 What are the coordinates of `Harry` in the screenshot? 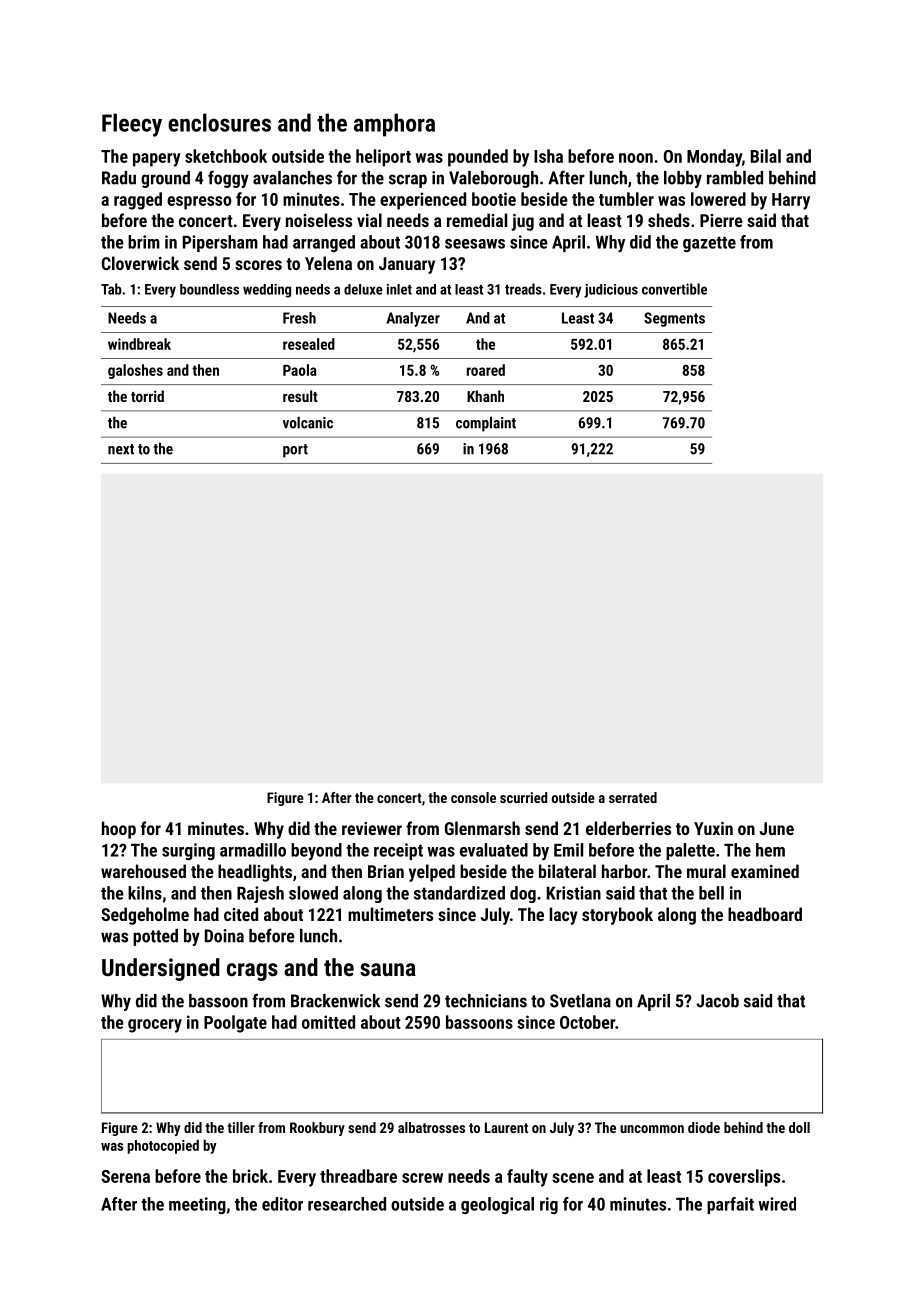 It's located at (791, 201).
